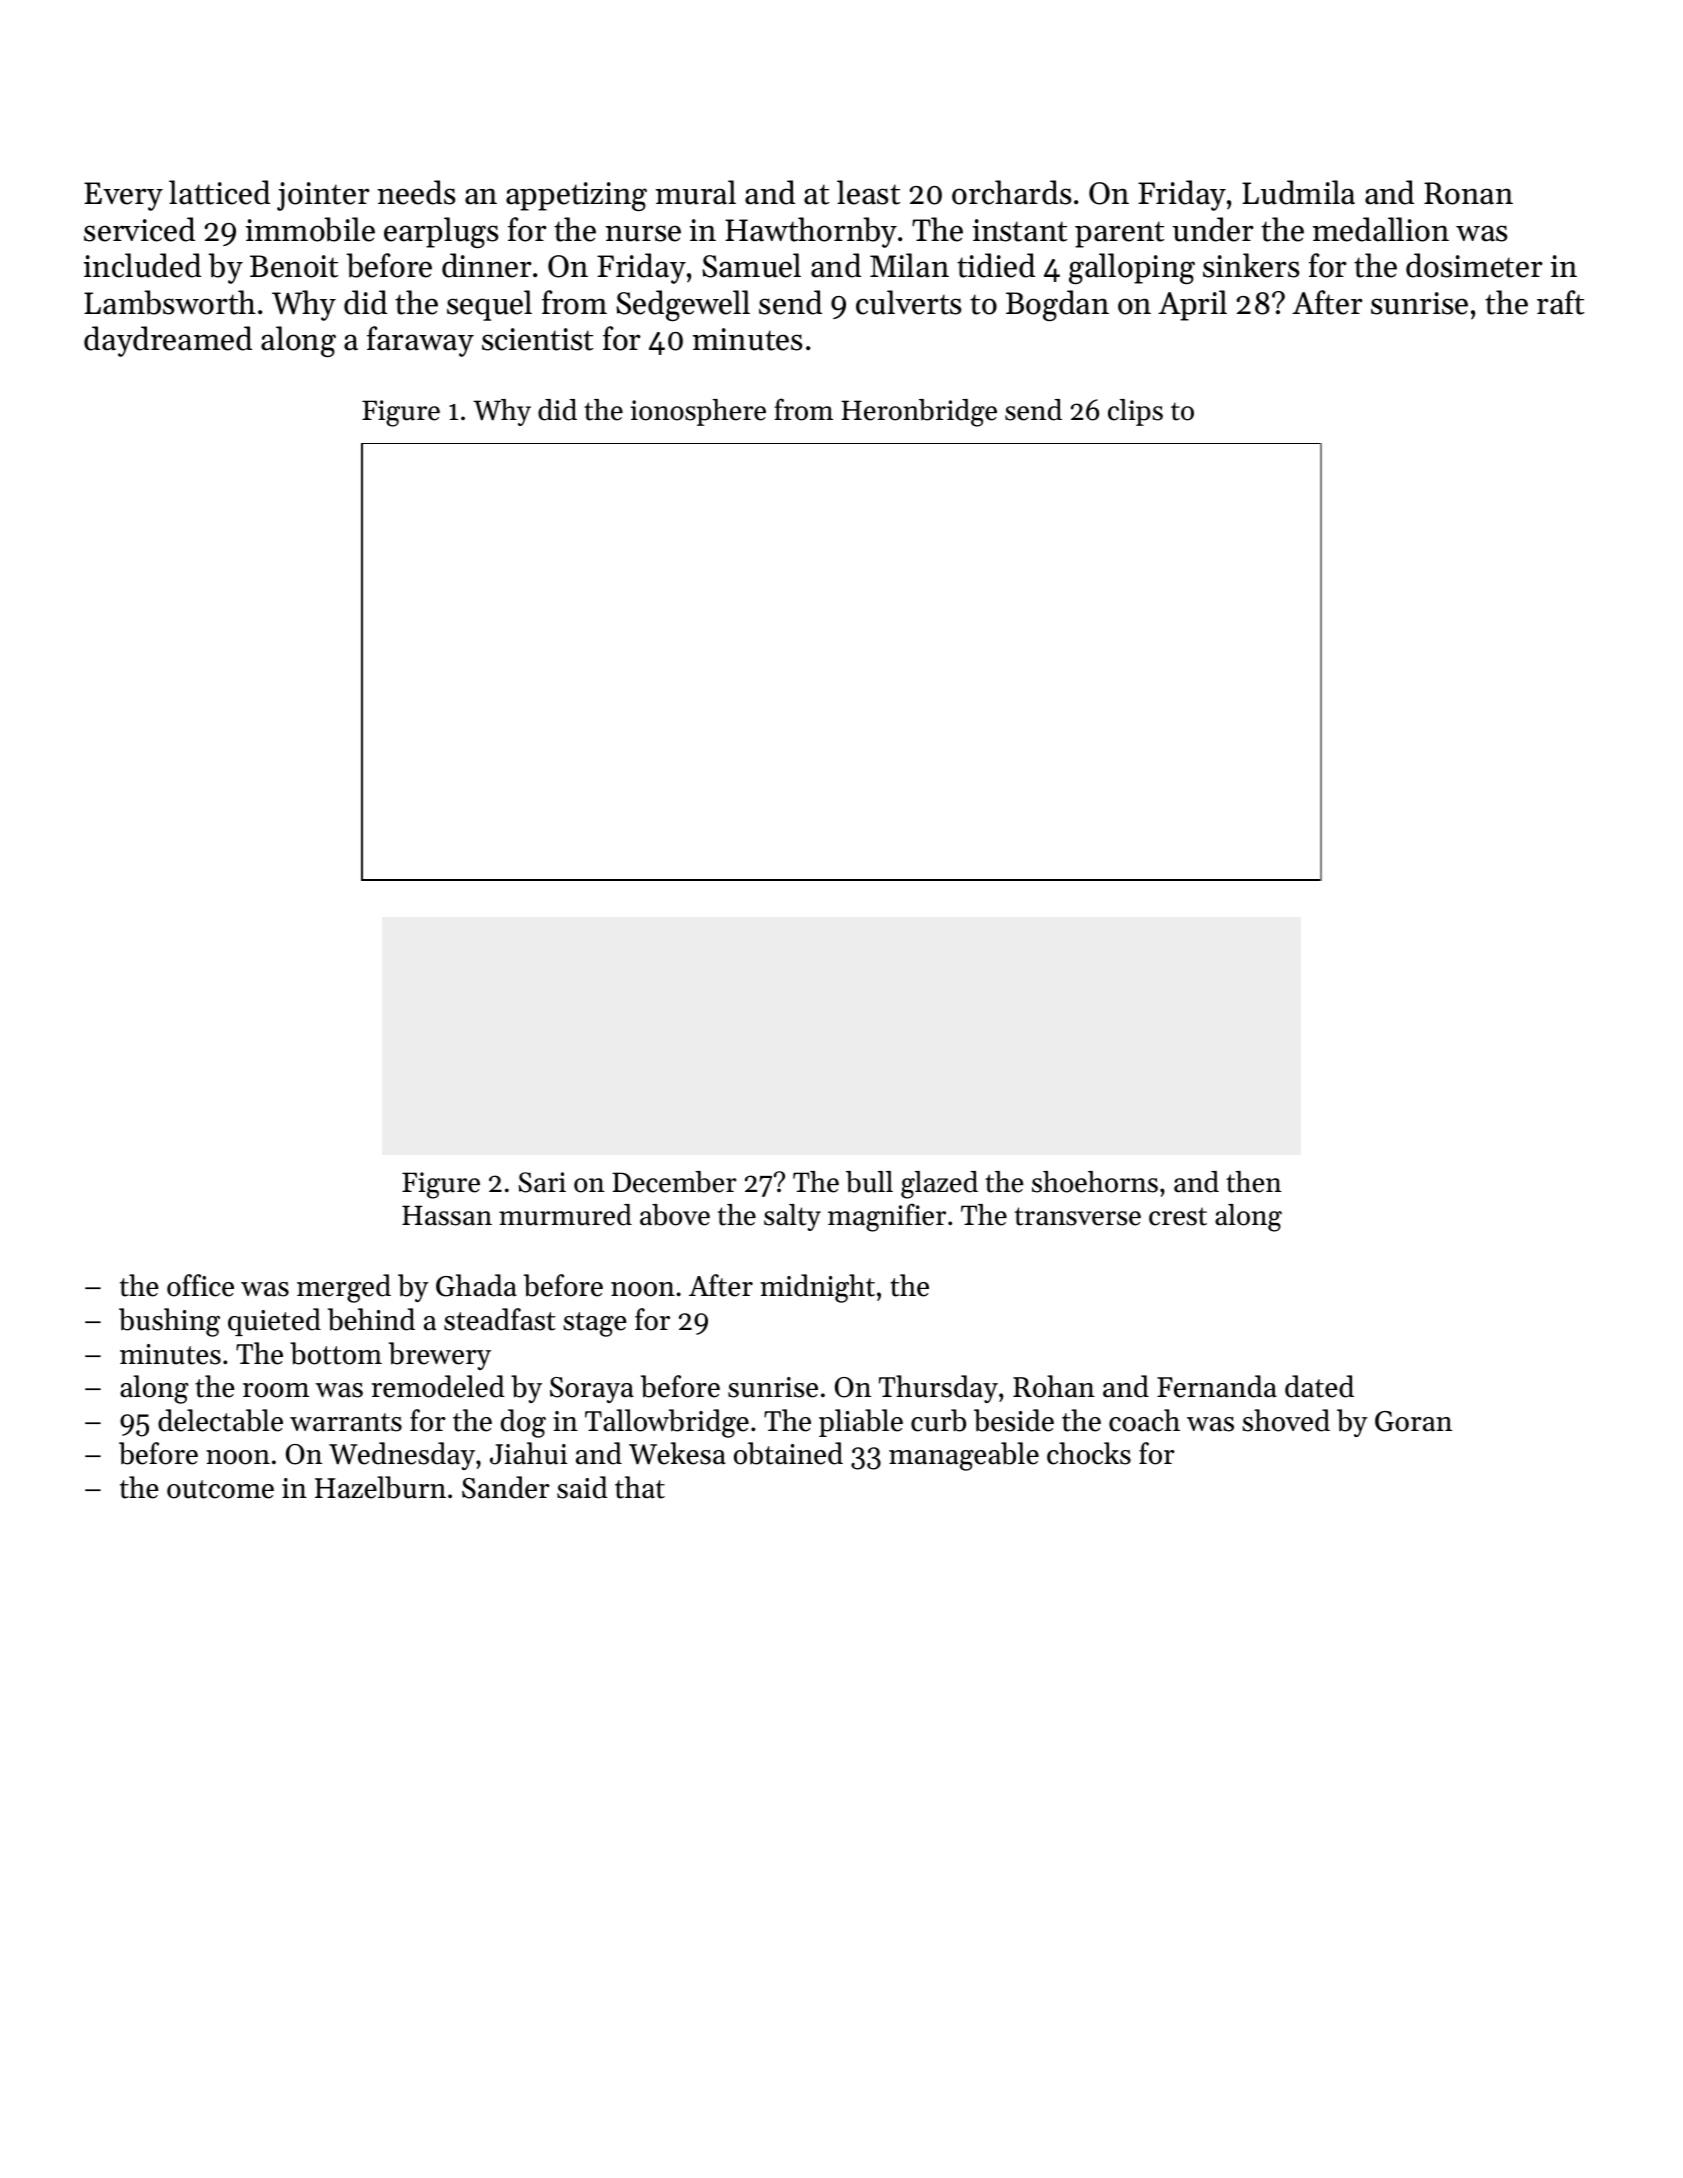 This screenshot has width=1683, height=2178. What do you see at coordinates (542, 1182) in the screenshot?
I see `Sari` at bounding box center [542, 1182].
